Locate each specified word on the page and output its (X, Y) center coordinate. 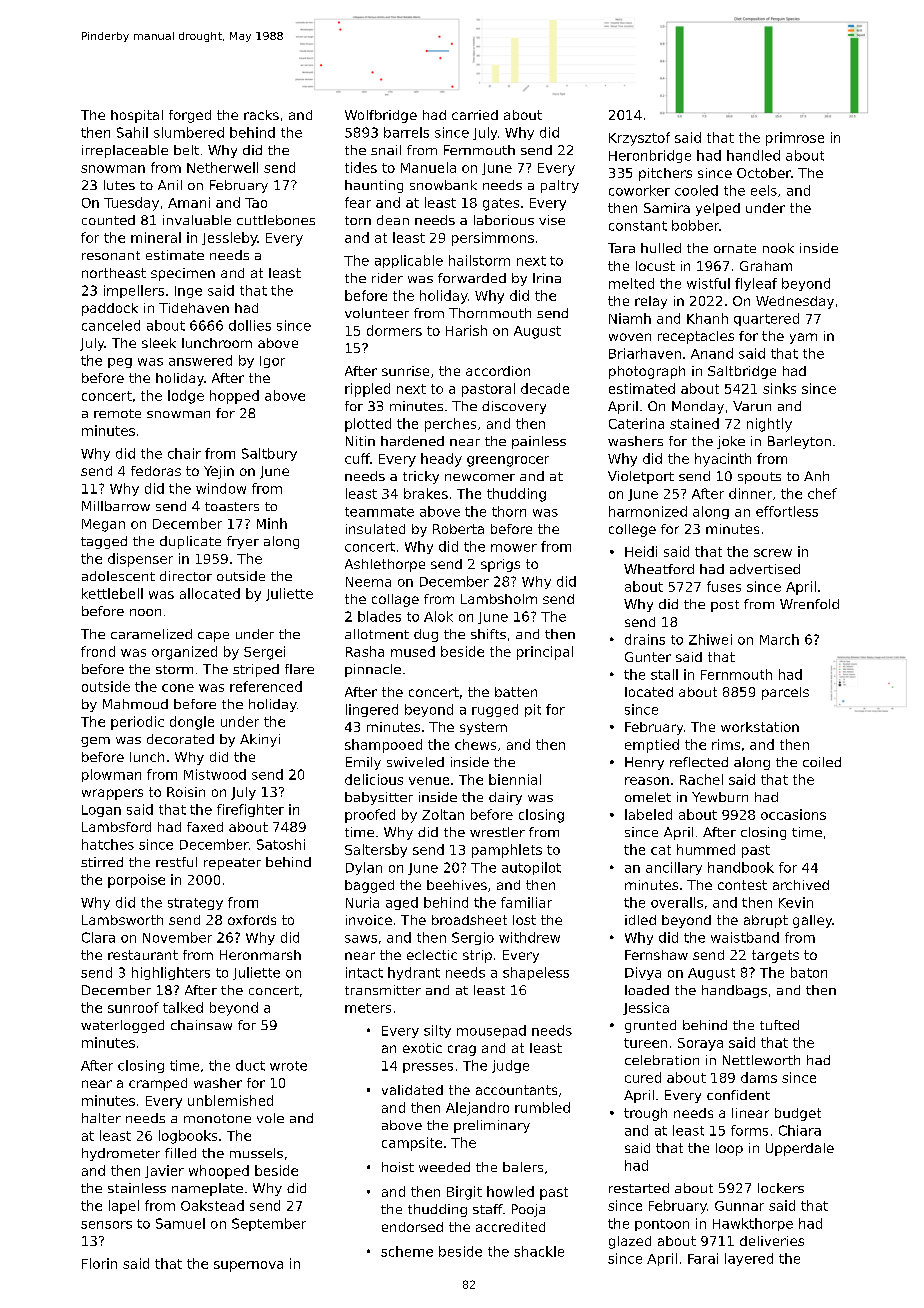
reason (647, 781)
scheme (407, 1251)
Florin (99, 1263)
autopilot (531, 868)
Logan (101, 811)
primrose (795, 139)
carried (475, 115)
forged (190, 116)
